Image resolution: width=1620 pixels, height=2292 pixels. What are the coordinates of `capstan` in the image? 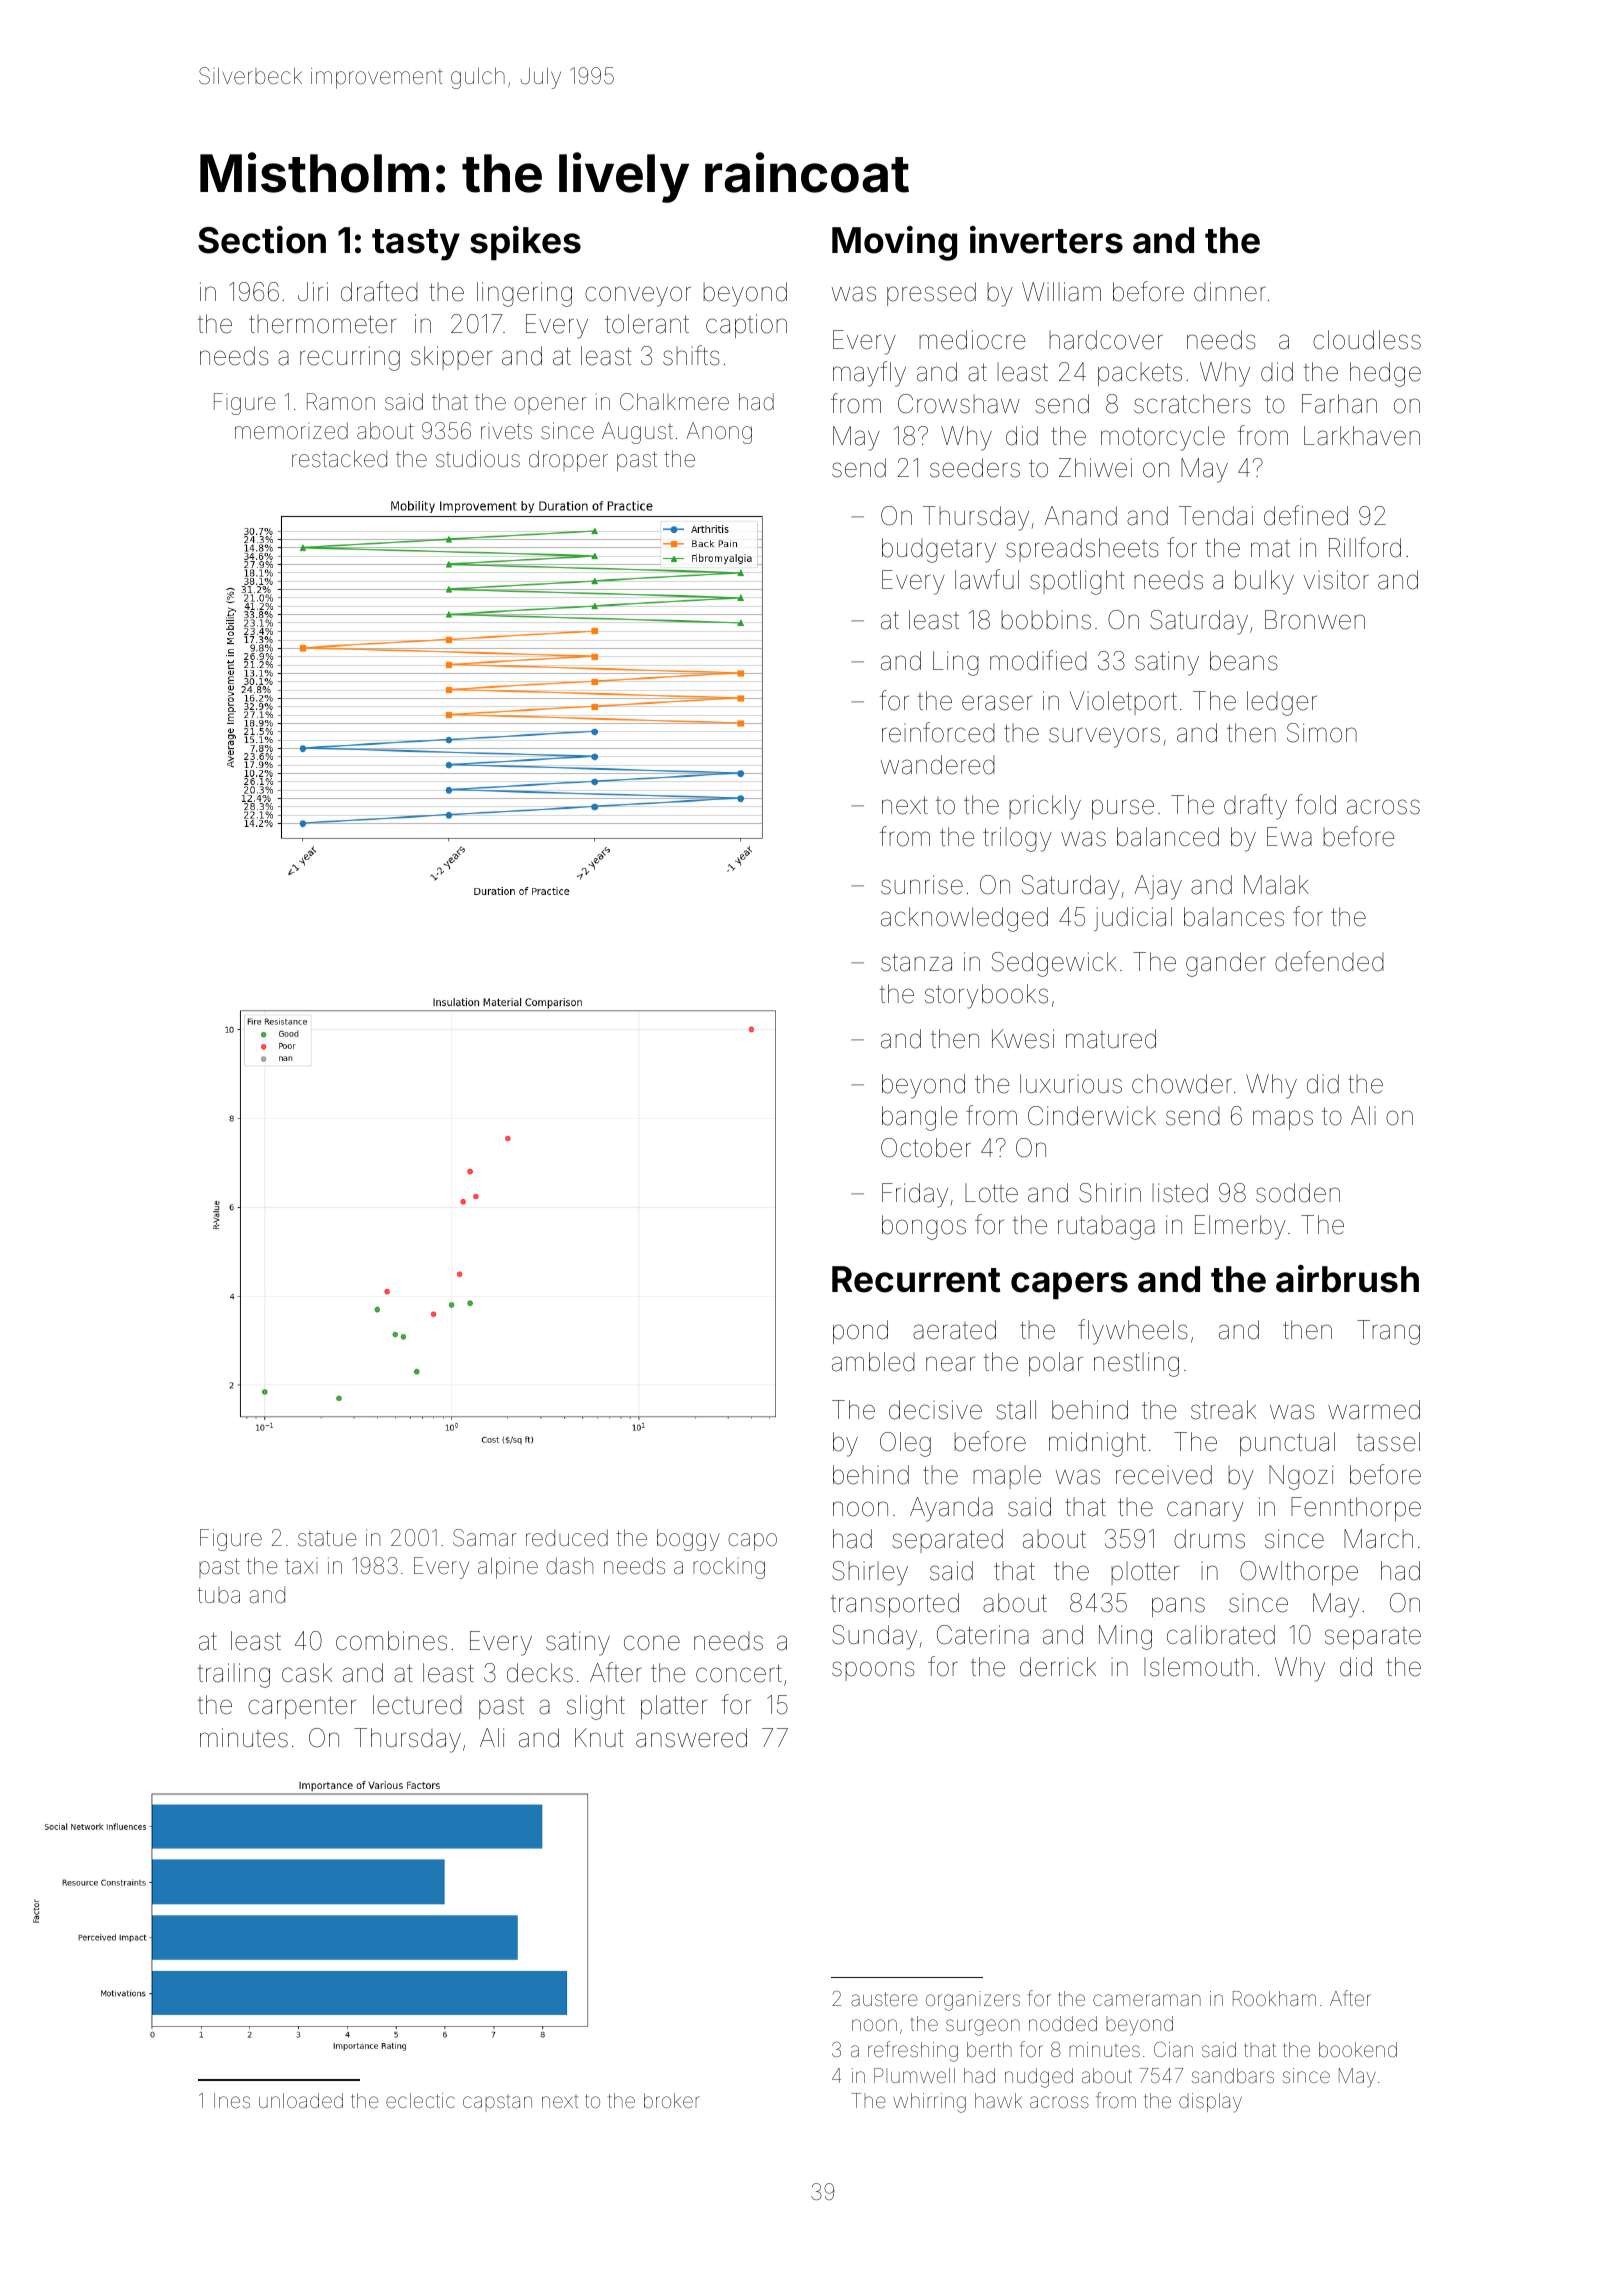 It's located at (497, 2103).
